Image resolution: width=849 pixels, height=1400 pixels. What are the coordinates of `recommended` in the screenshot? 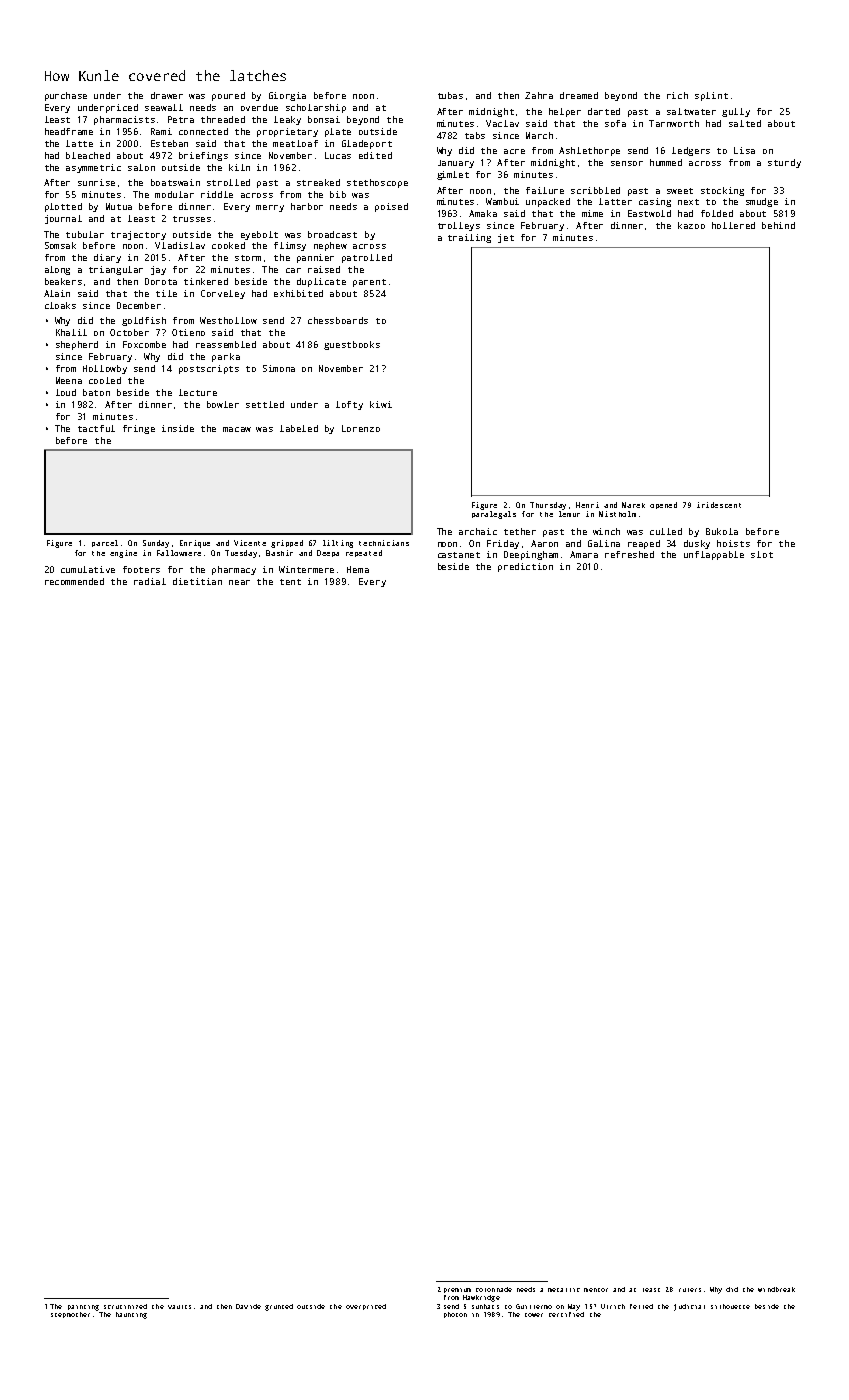 It's located at (74, 581).
